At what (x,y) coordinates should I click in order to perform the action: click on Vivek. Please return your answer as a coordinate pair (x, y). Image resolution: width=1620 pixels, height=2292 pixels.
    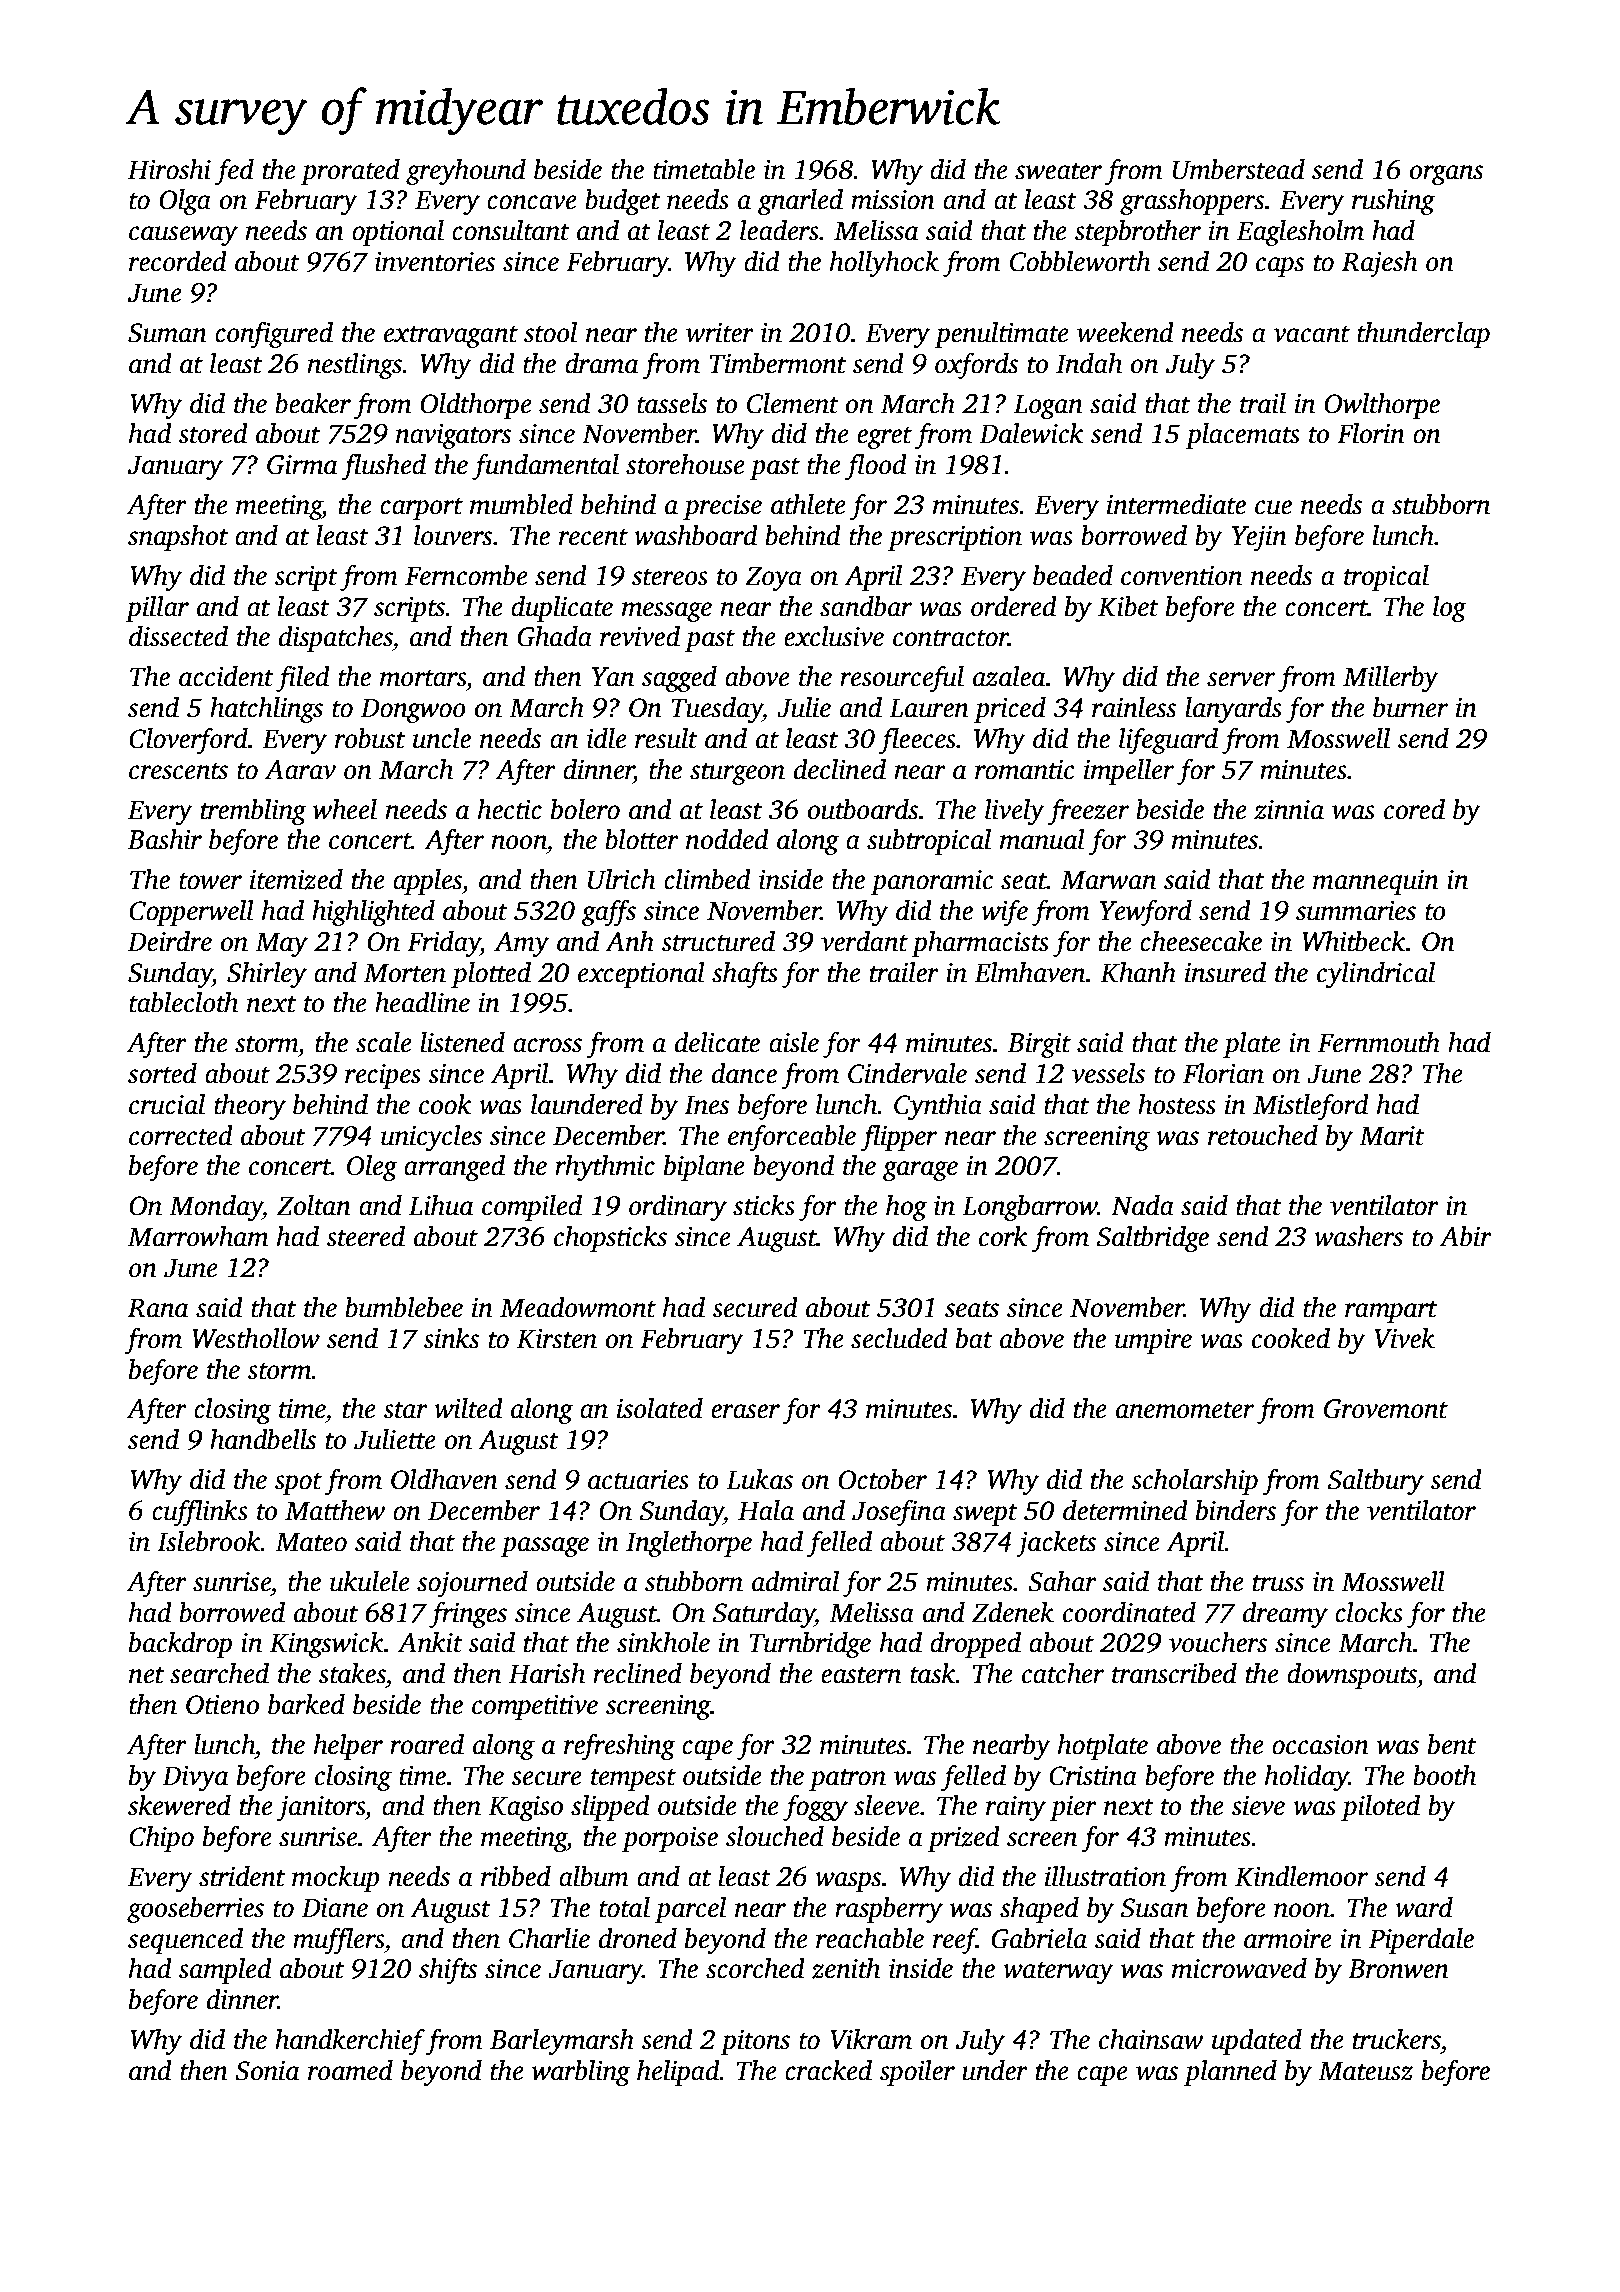
    Looking at the image, I should click on (1404, 1338).
